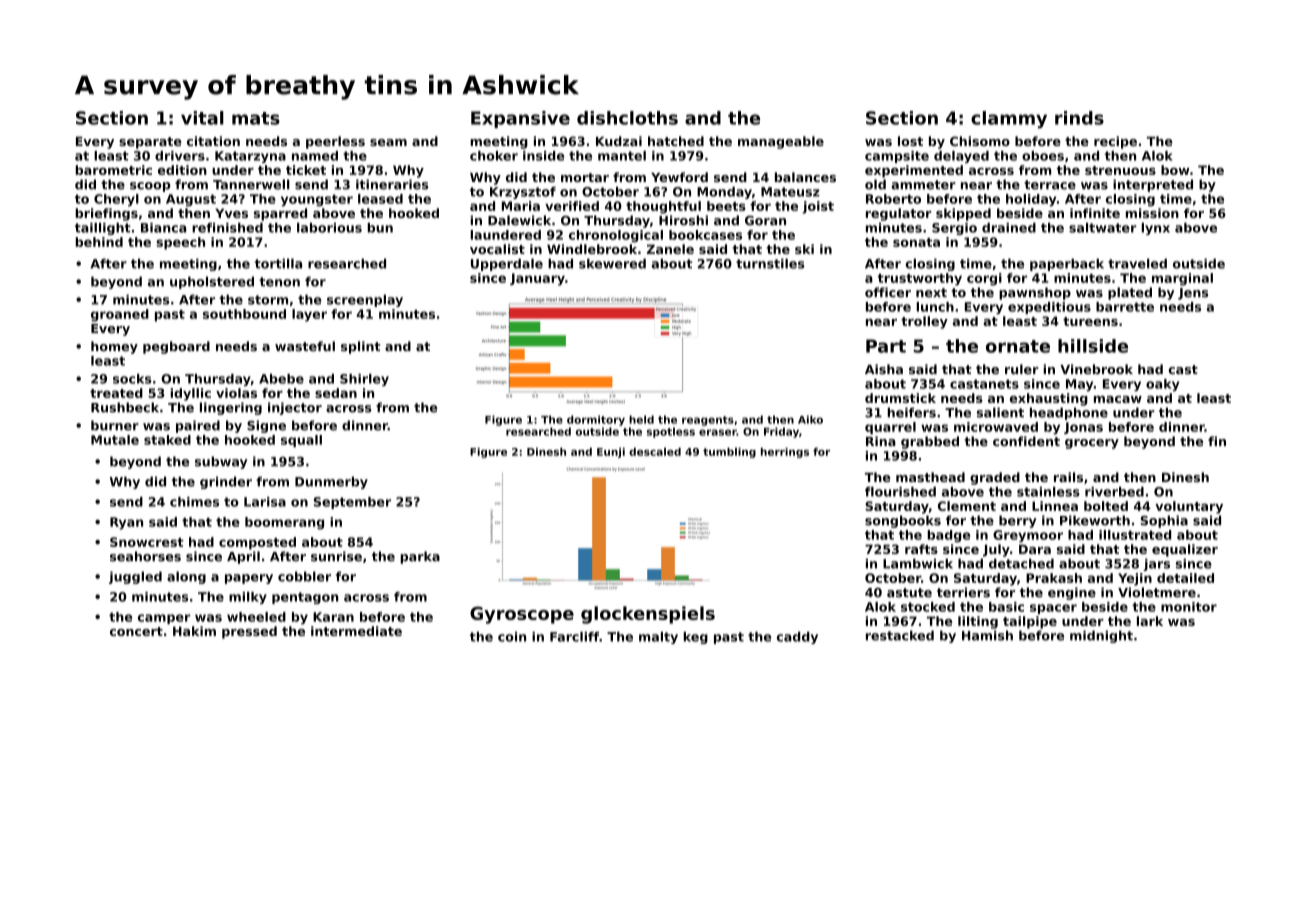  Describe the element at coordinates (278, 263) in the document. I see `tortilla` at that location.
